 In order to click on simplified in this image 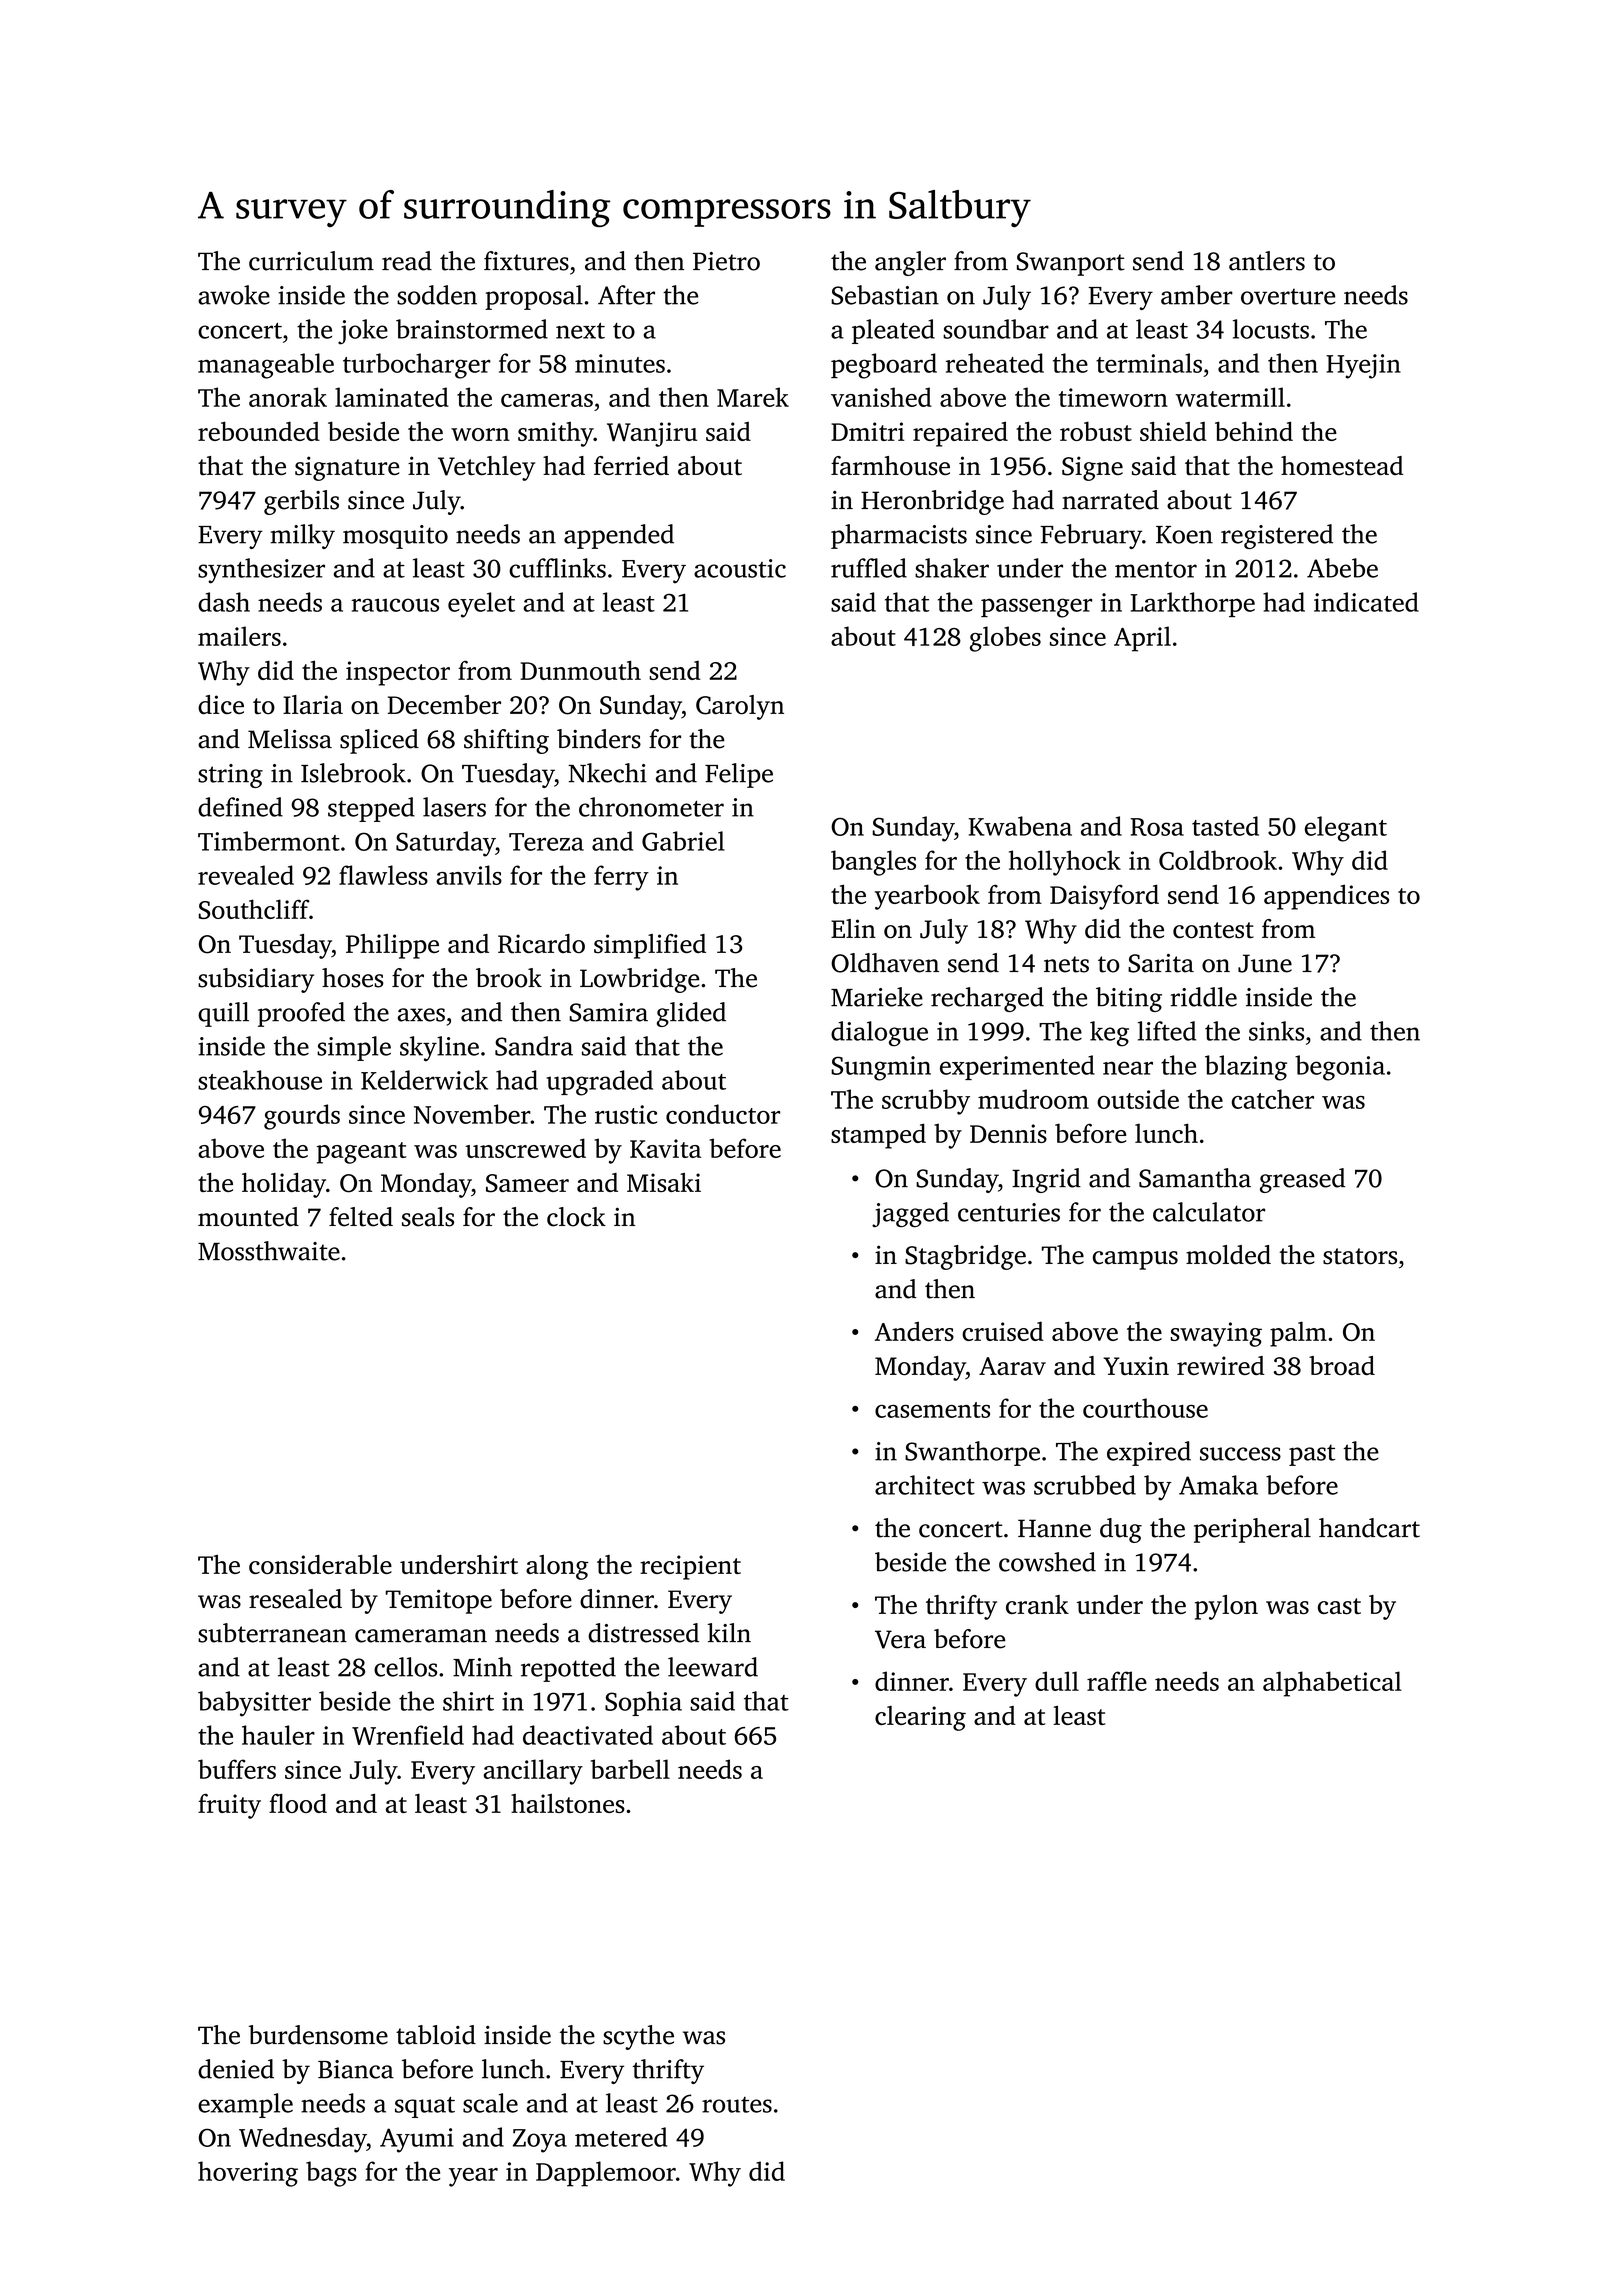, I will do `click(650, 946)`.
